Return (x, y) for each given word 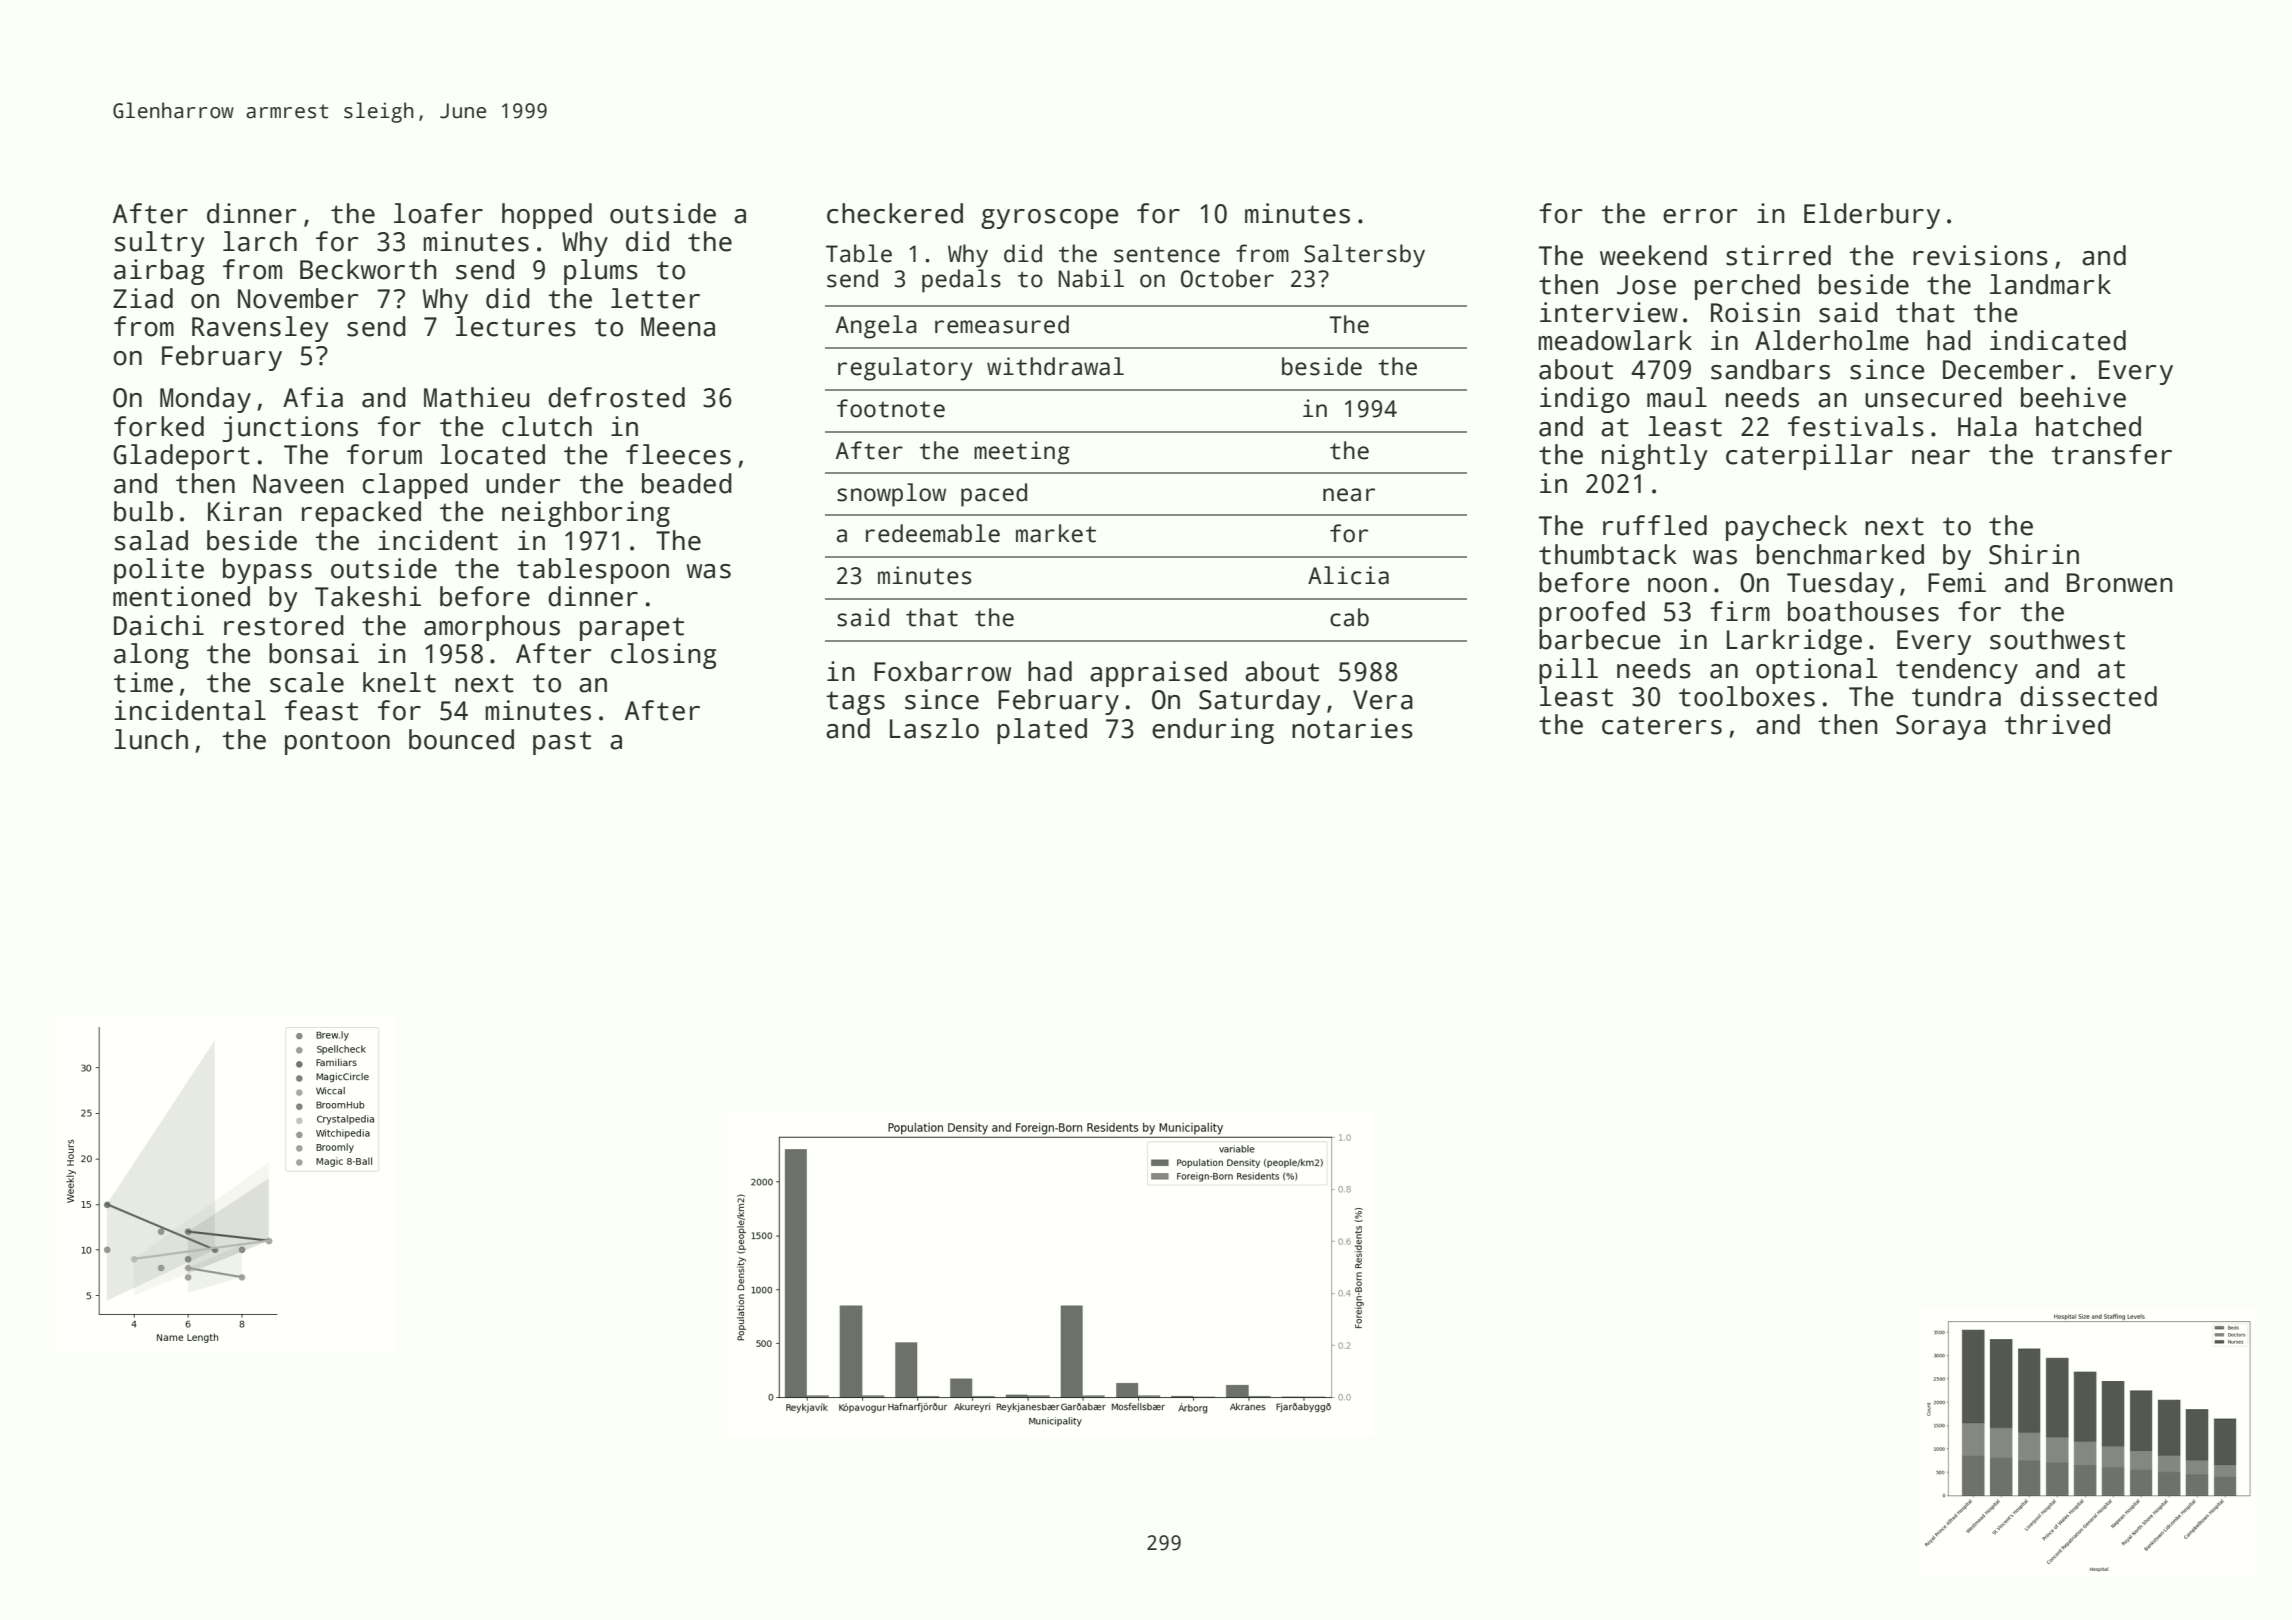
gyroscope (1050, 219)
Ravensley (260, 329)
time (143, 682)
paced (994, 495)
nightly (1655, 457)
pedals (961, 281)
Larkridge (1794, 642)
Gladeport (181, 457)
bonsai (314, 653)
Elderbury (1872, 216)
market (1056, 533)
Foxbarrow (942, 671)
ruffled (1655, 525)
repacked (361, 514)
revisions (1980, 255)
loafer (438, 213)
